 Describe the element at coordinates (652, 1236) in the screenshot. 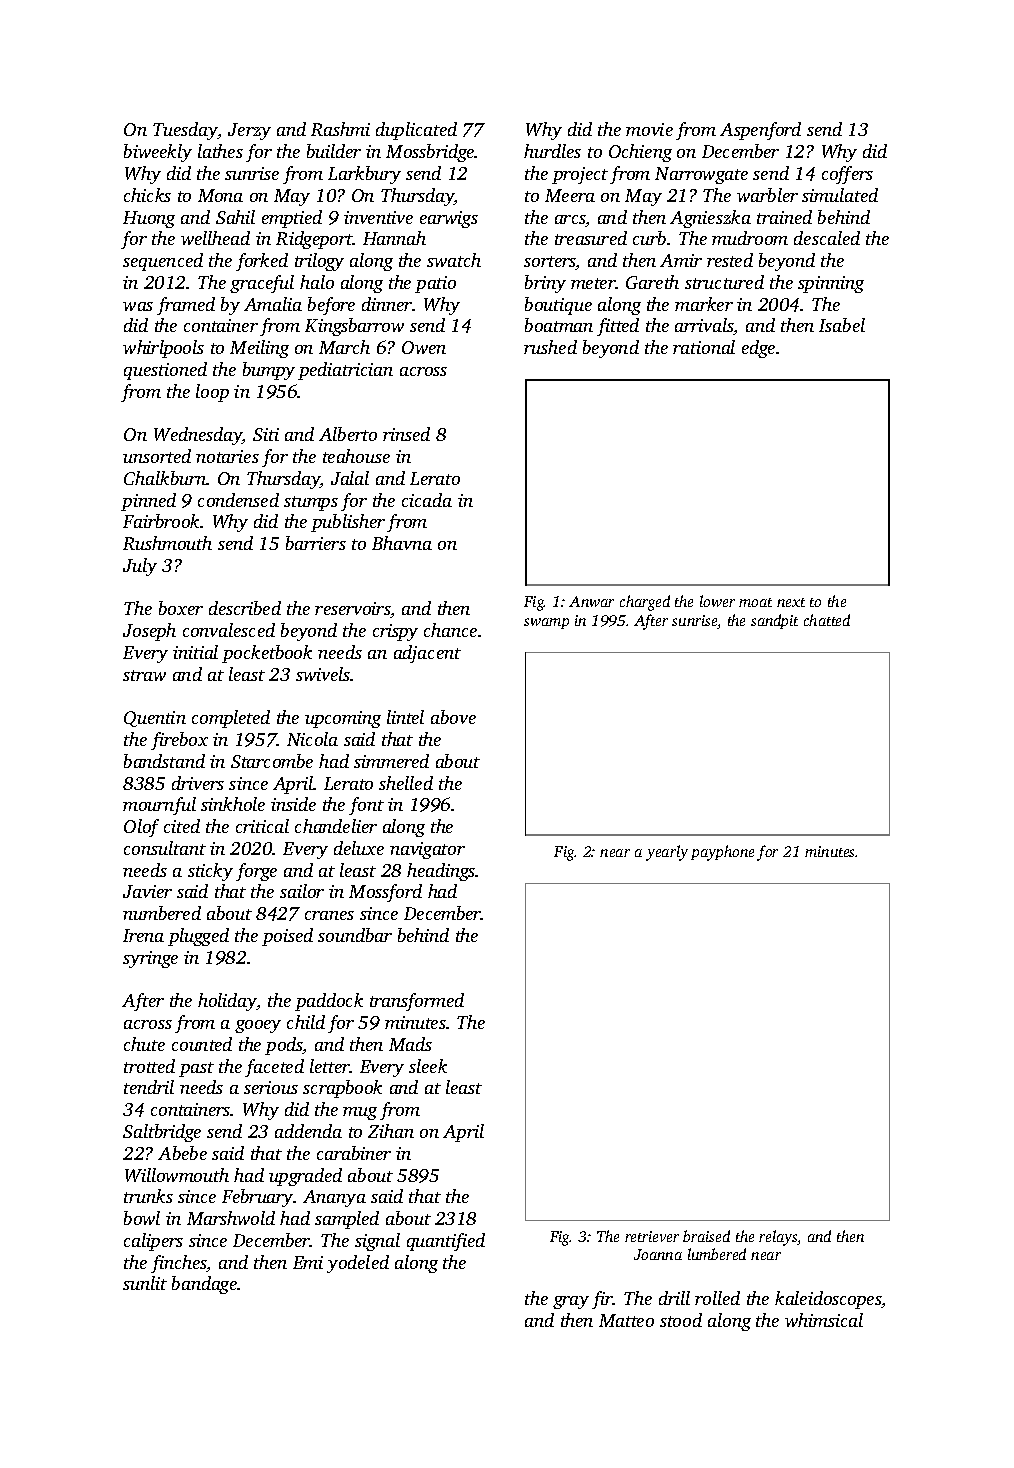

I see `retriever` at that location.
